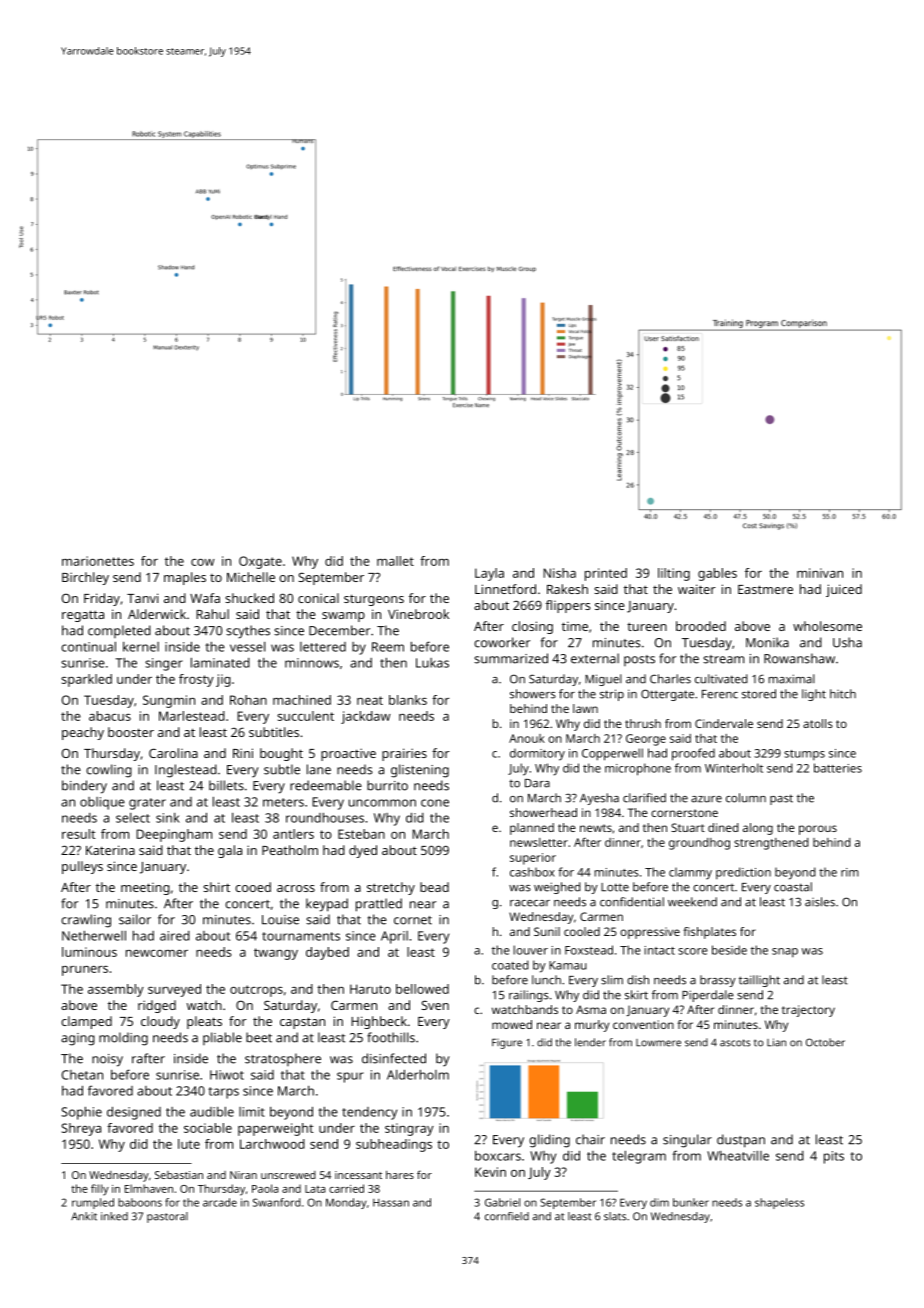 This page has width=924, height=1308. I want to click on Esteban, so click(361, 834).
